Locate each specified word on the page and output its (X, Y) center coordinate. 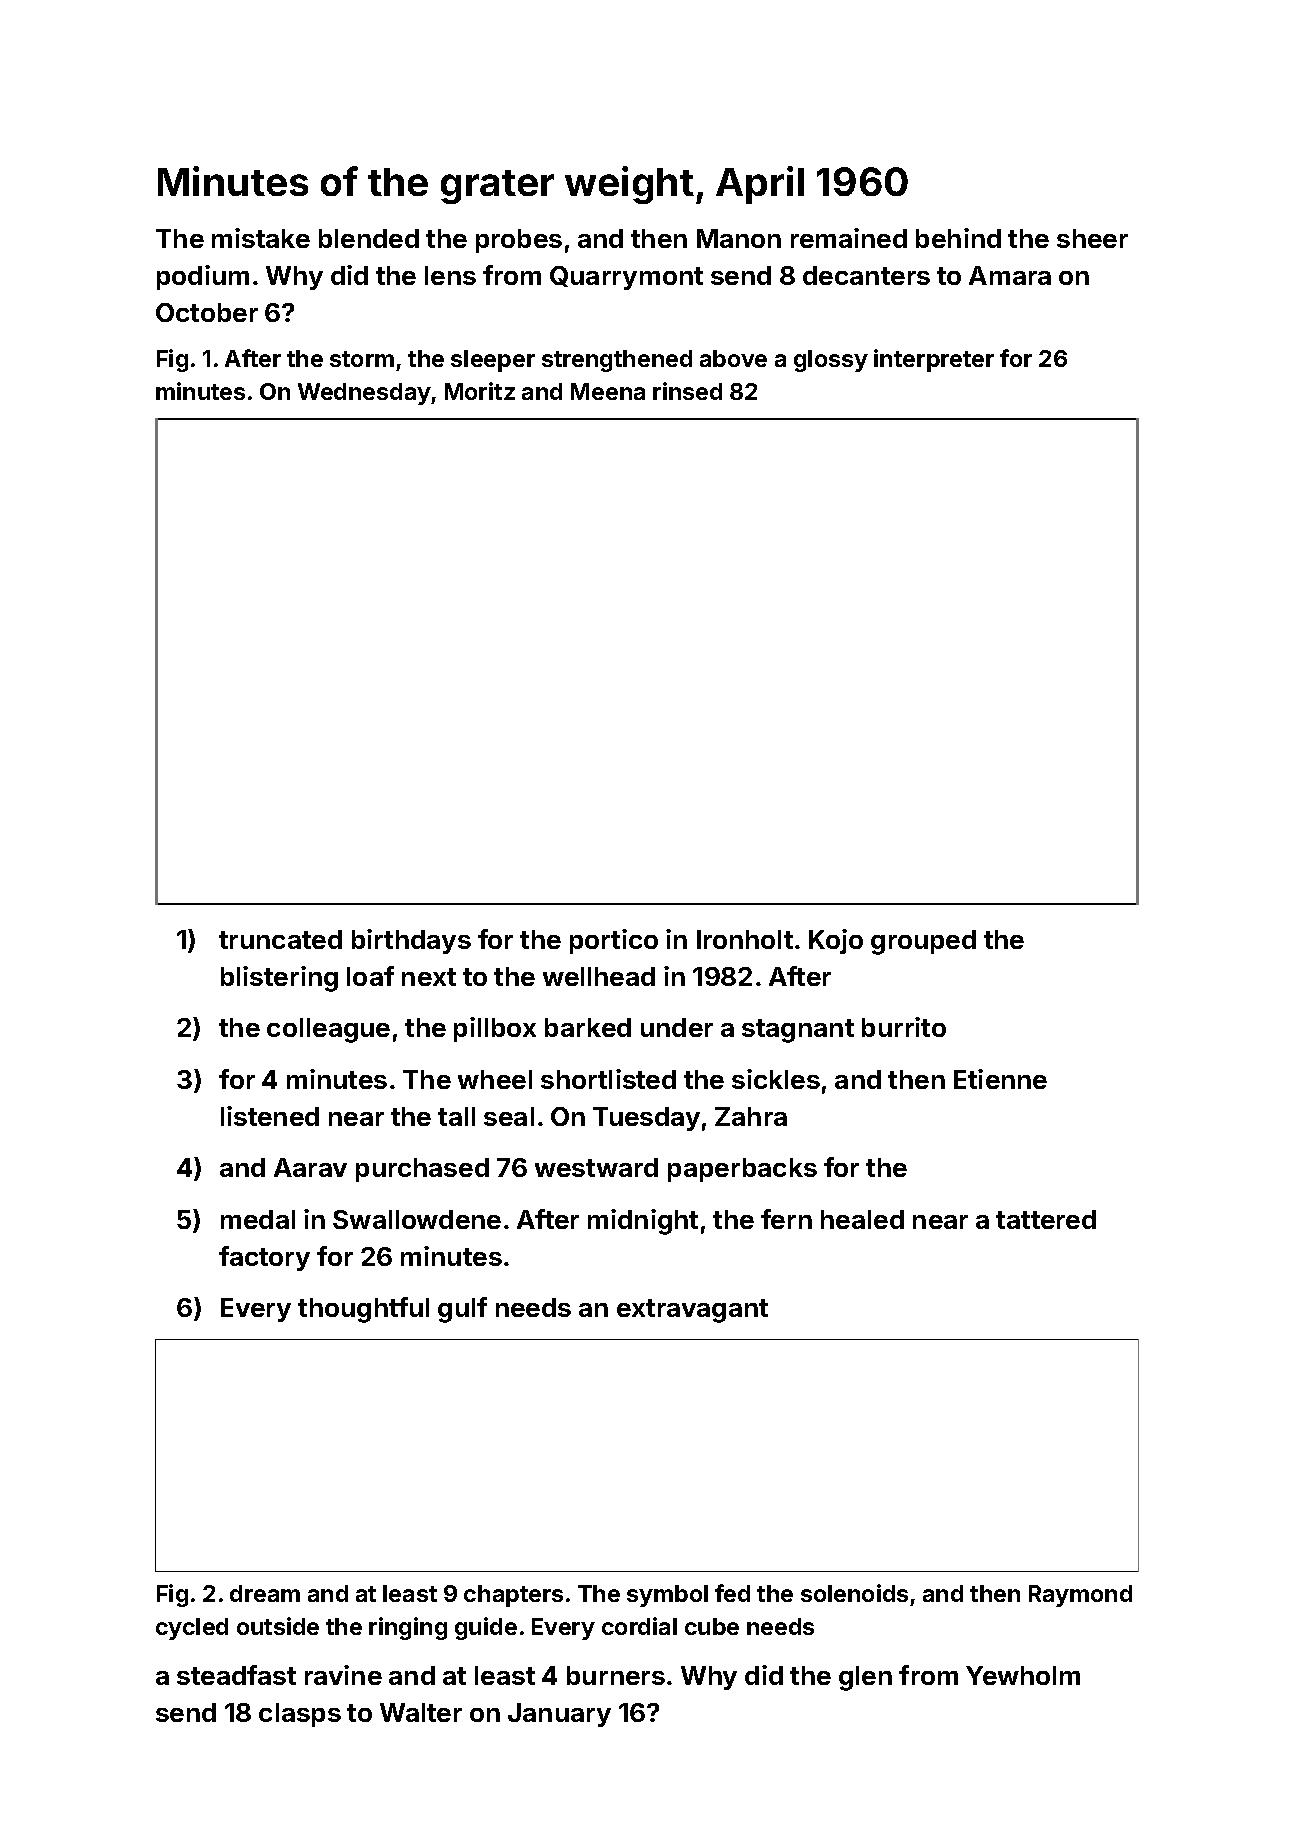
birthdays (411, 941)
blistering (279, 979)
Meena (608, 391)
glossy (831, 361)
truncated (280, 939)
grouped (923, 942)
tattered (1046, 1219)
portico (614, 941)
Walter (421, 1712)
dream (265, 1593)
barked (588, 1027)
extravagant (692, 1311)
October (207, 312)
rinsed (687, 391)
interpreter (934, 360)
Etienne (1000, 1079)
